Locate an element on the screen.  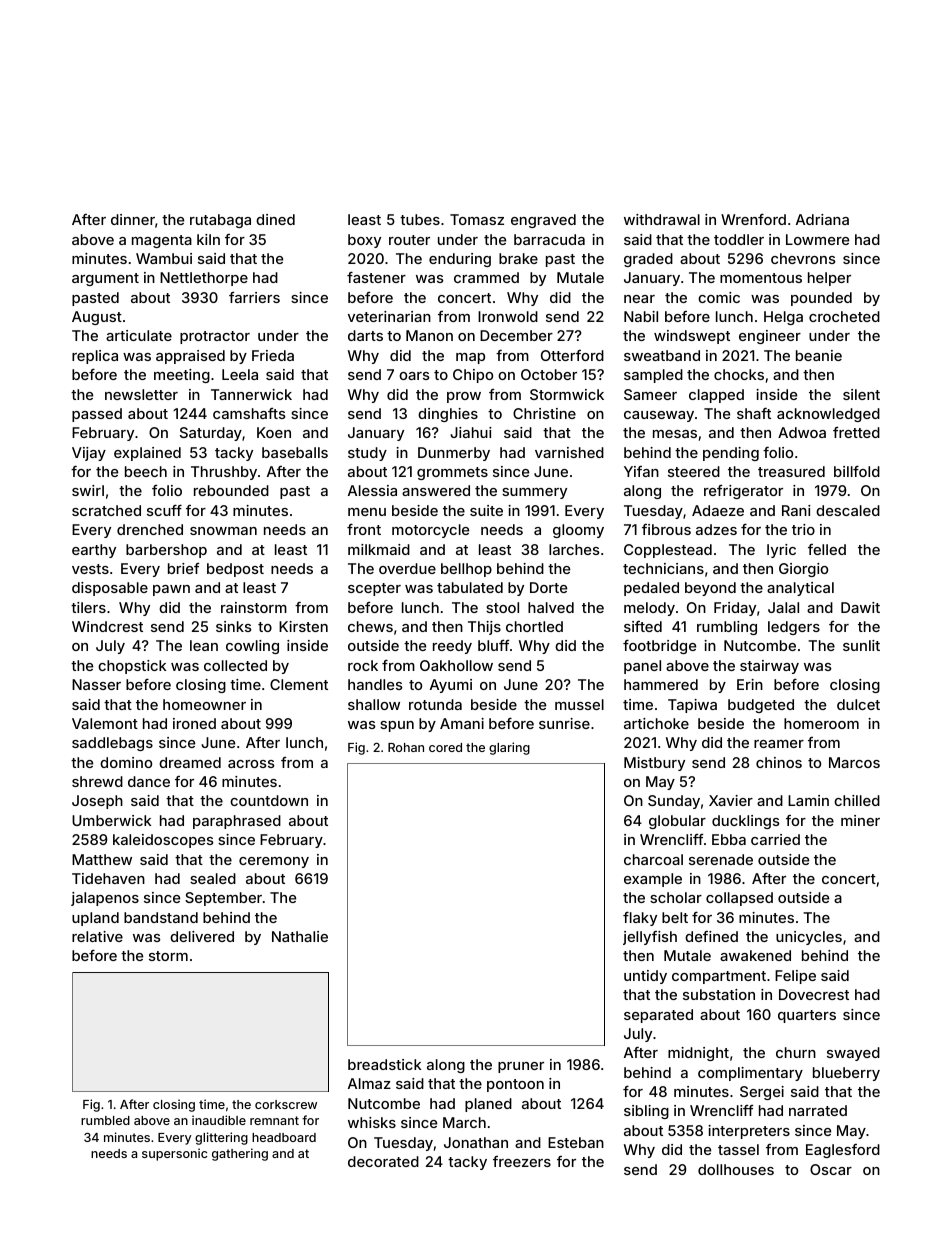
Friday is located at coordinates (735, 609).
